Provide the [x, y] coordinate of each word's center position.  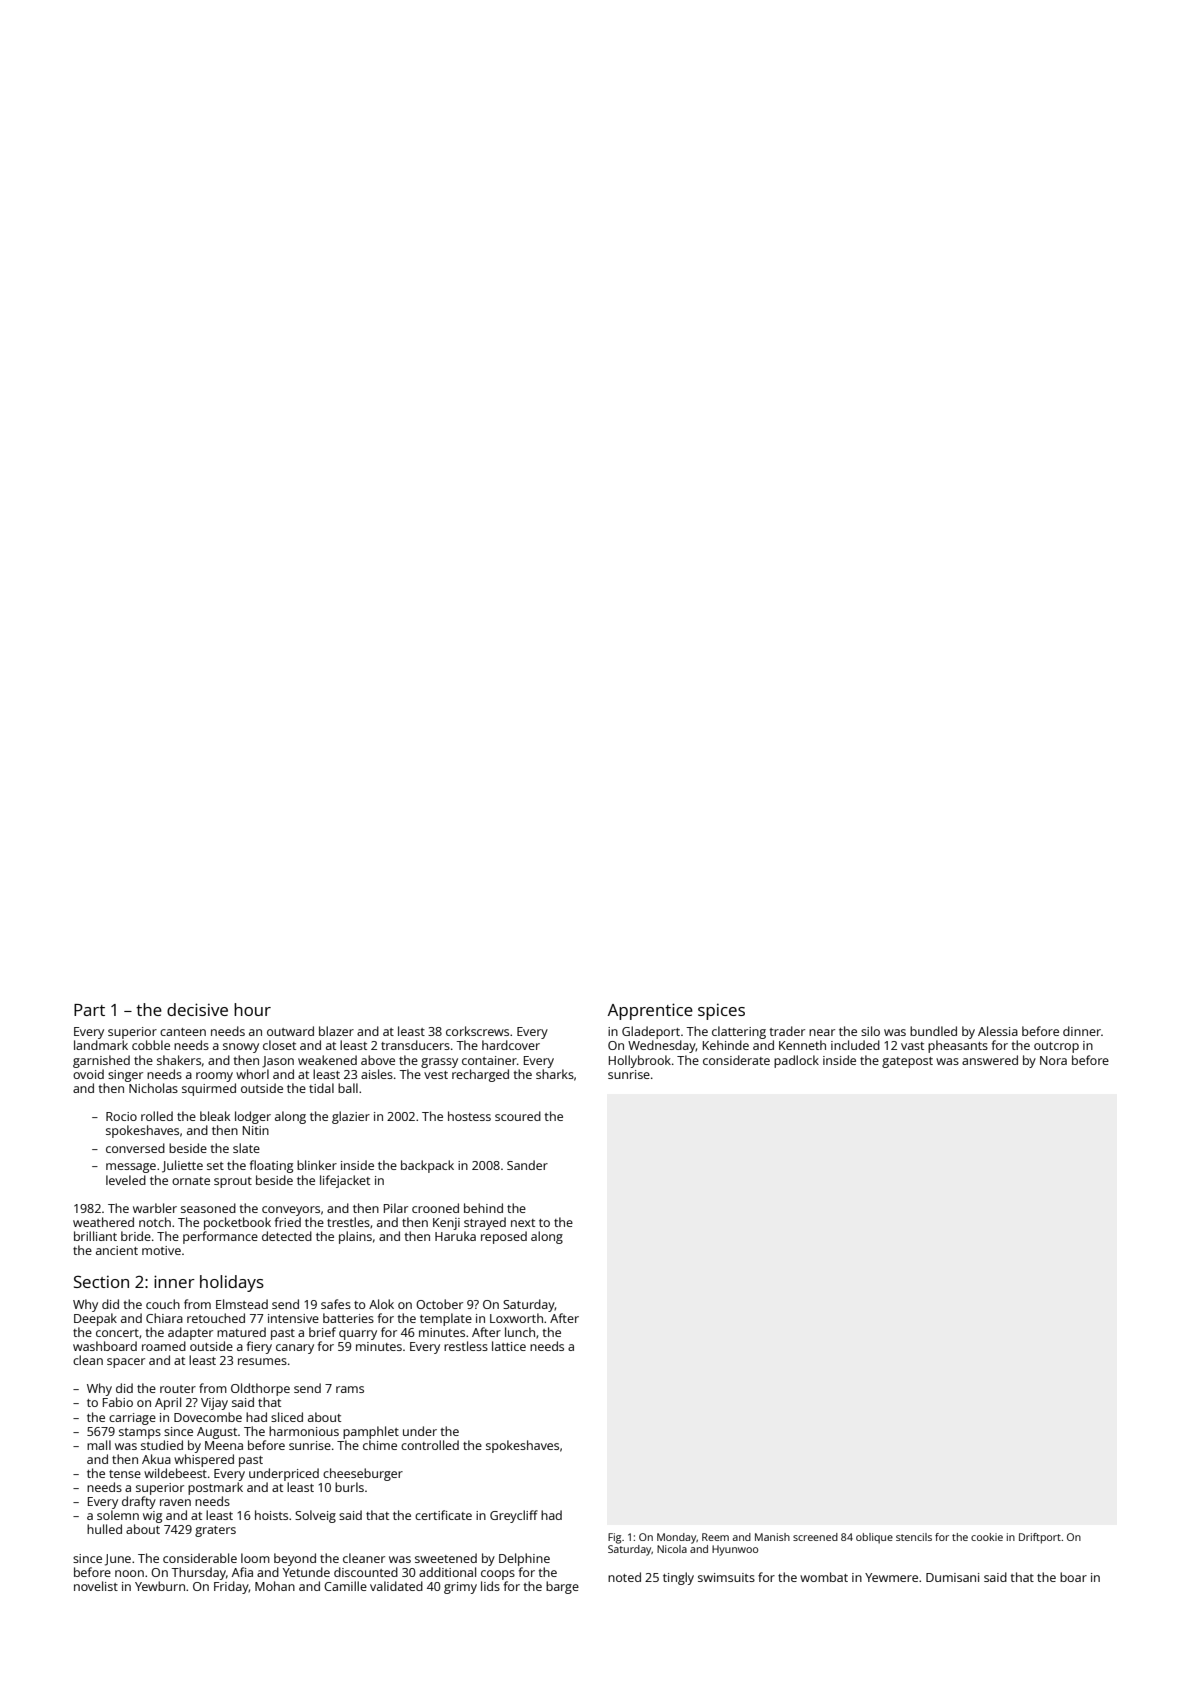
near [822, 1032]
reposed [504, 1237]
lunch [520, 1332]
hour [252, 1009]
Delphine [524, 1559]
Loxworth [516, 1318]
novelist [96, 1586]
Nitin [256, 1130]
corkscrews [477, 1031]
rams [350, 1389]
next [523, 1223]
